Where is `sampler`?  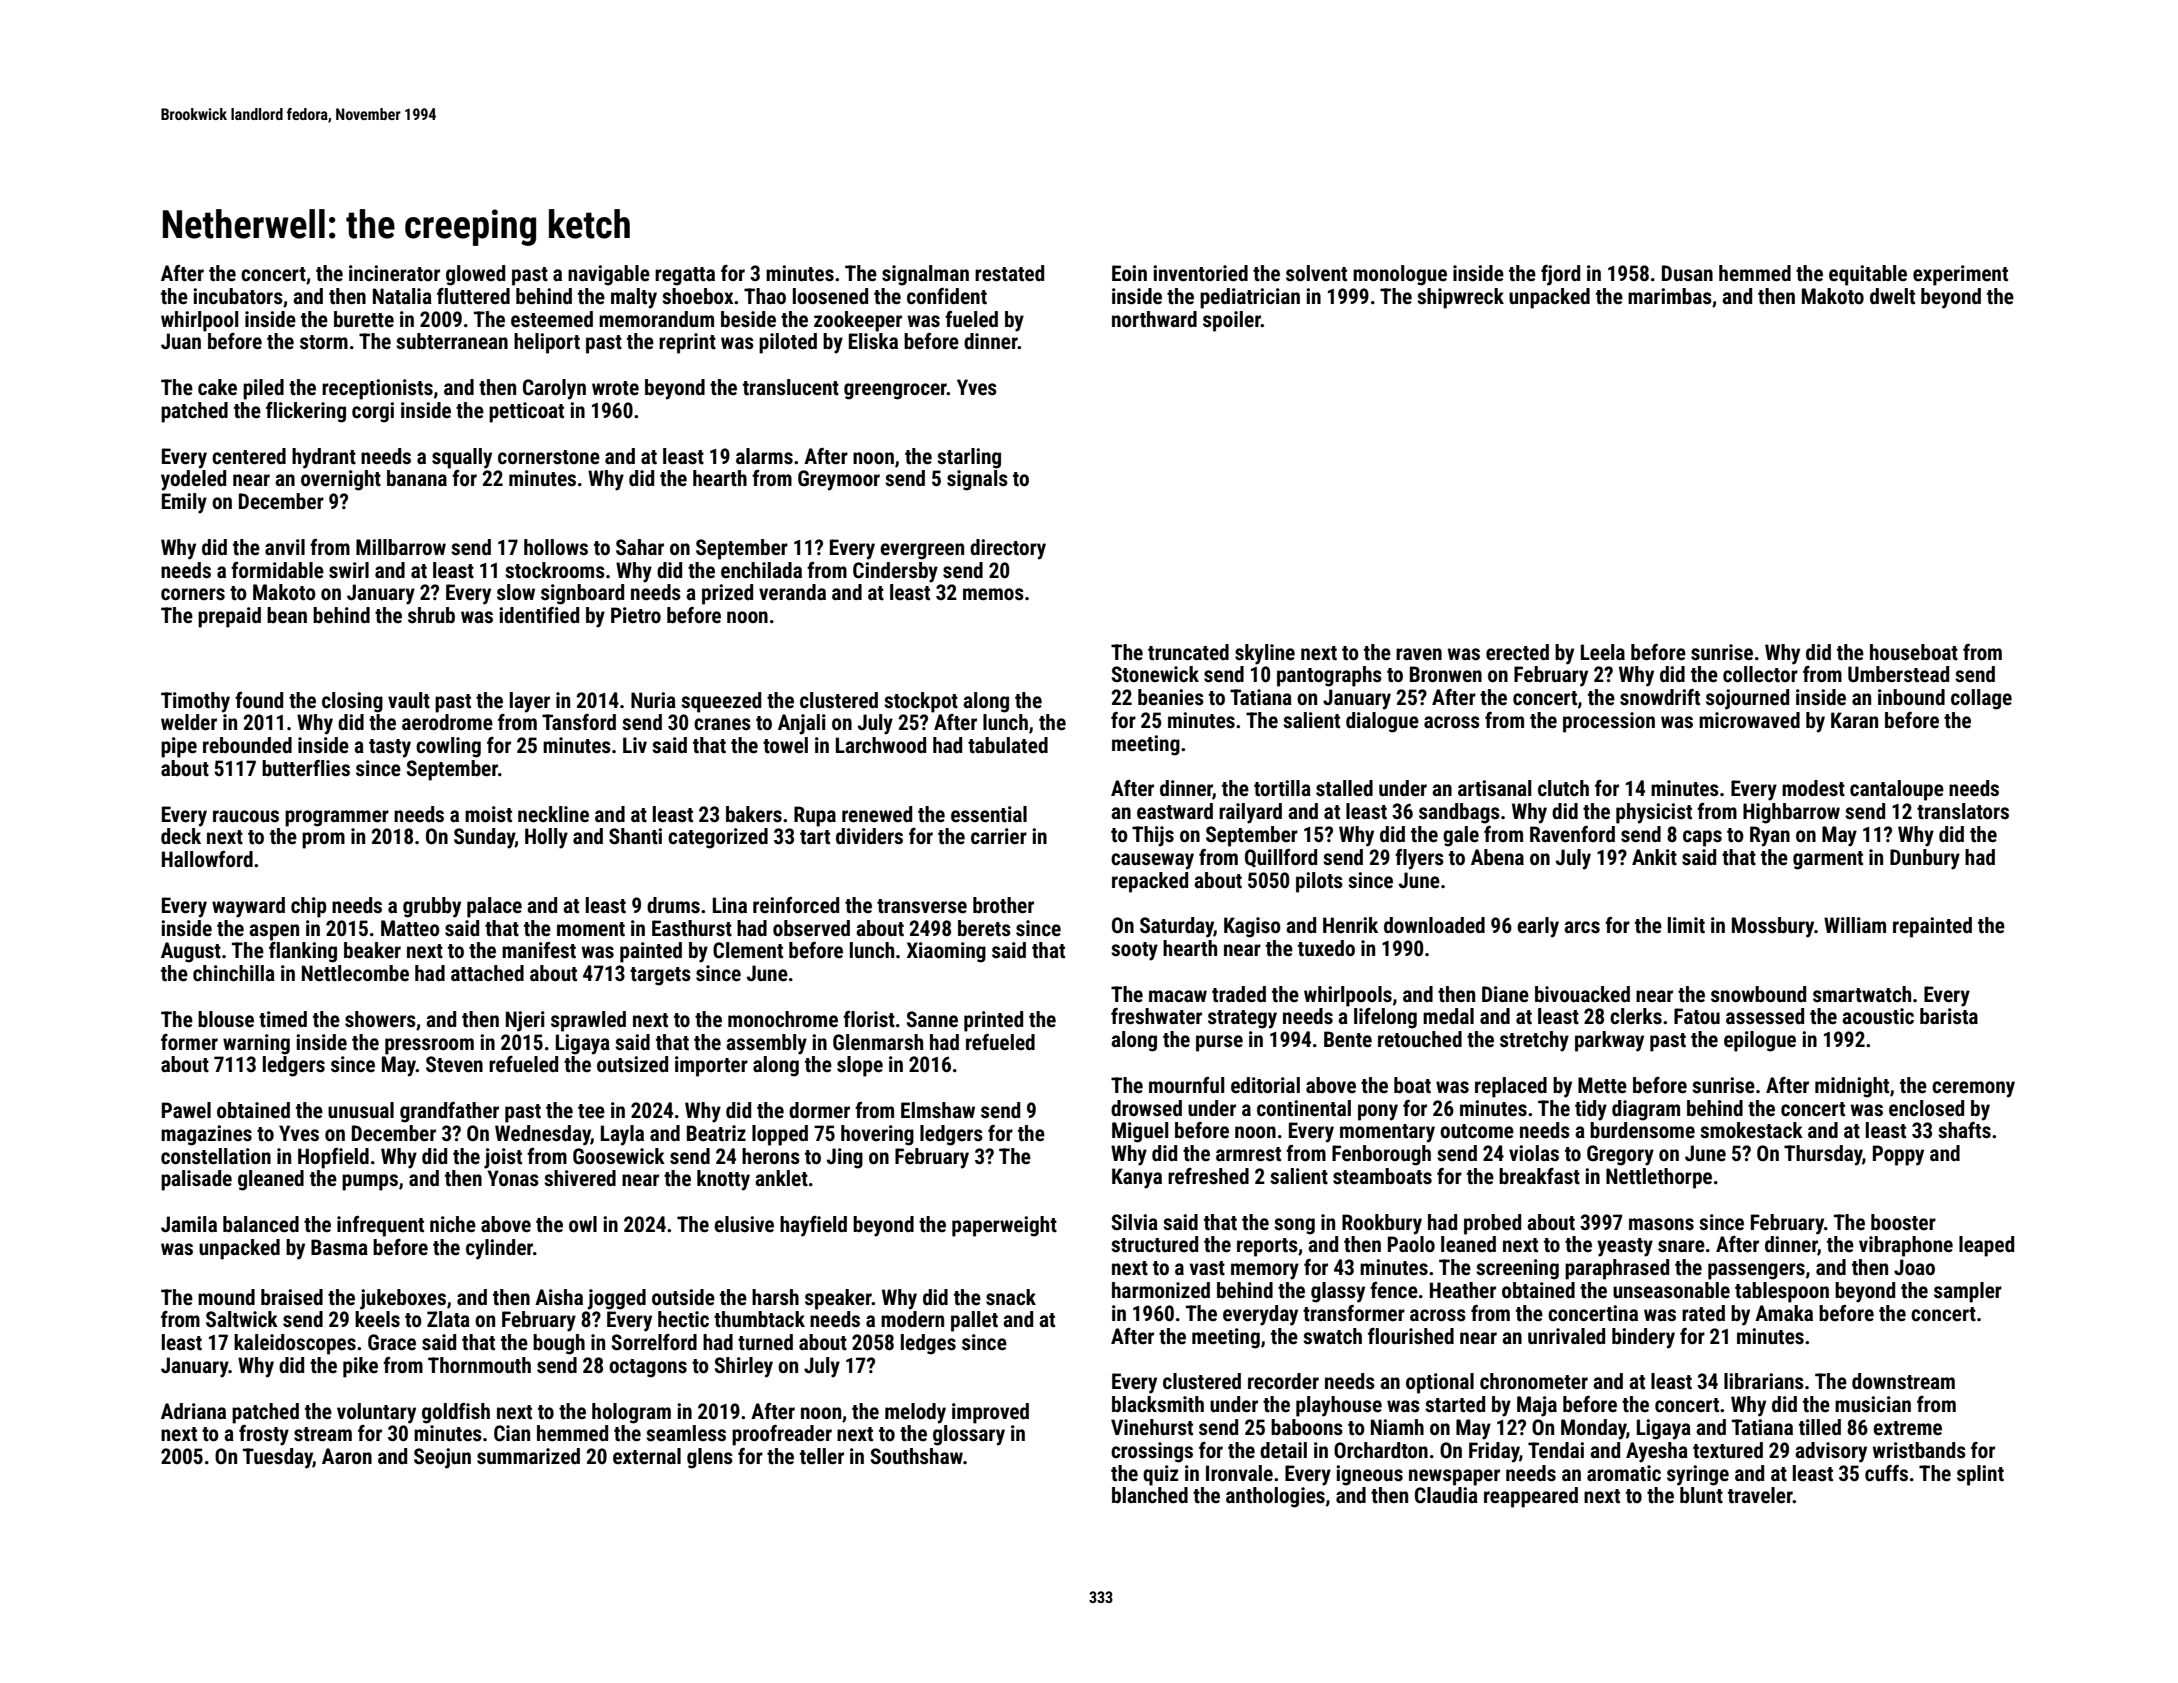 sampler is located at coordinates (1968, 1292).
